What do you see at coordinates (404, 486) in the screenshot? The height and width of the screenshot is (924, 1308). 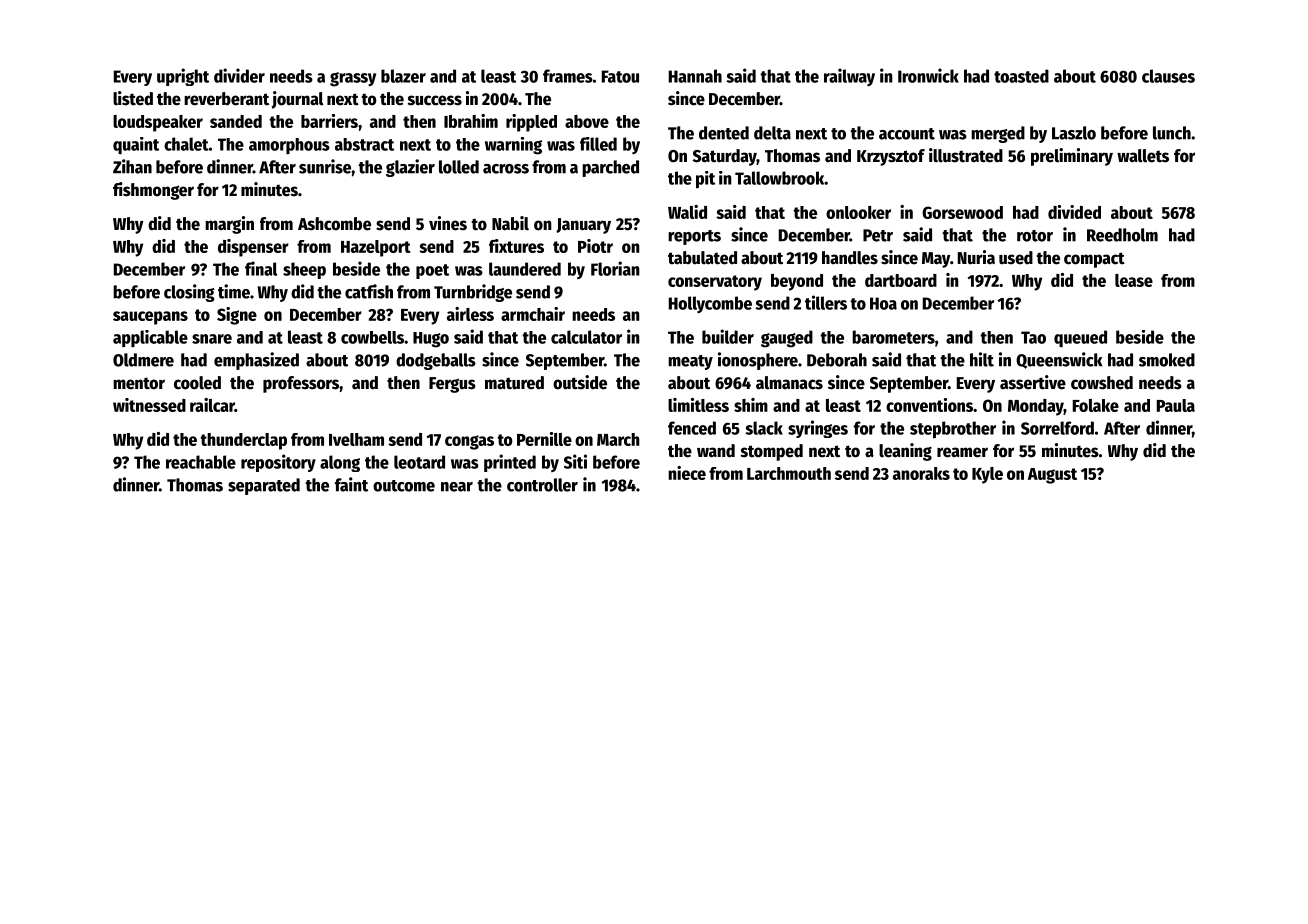 I see `outcome` at bounding box center [404, 486].
